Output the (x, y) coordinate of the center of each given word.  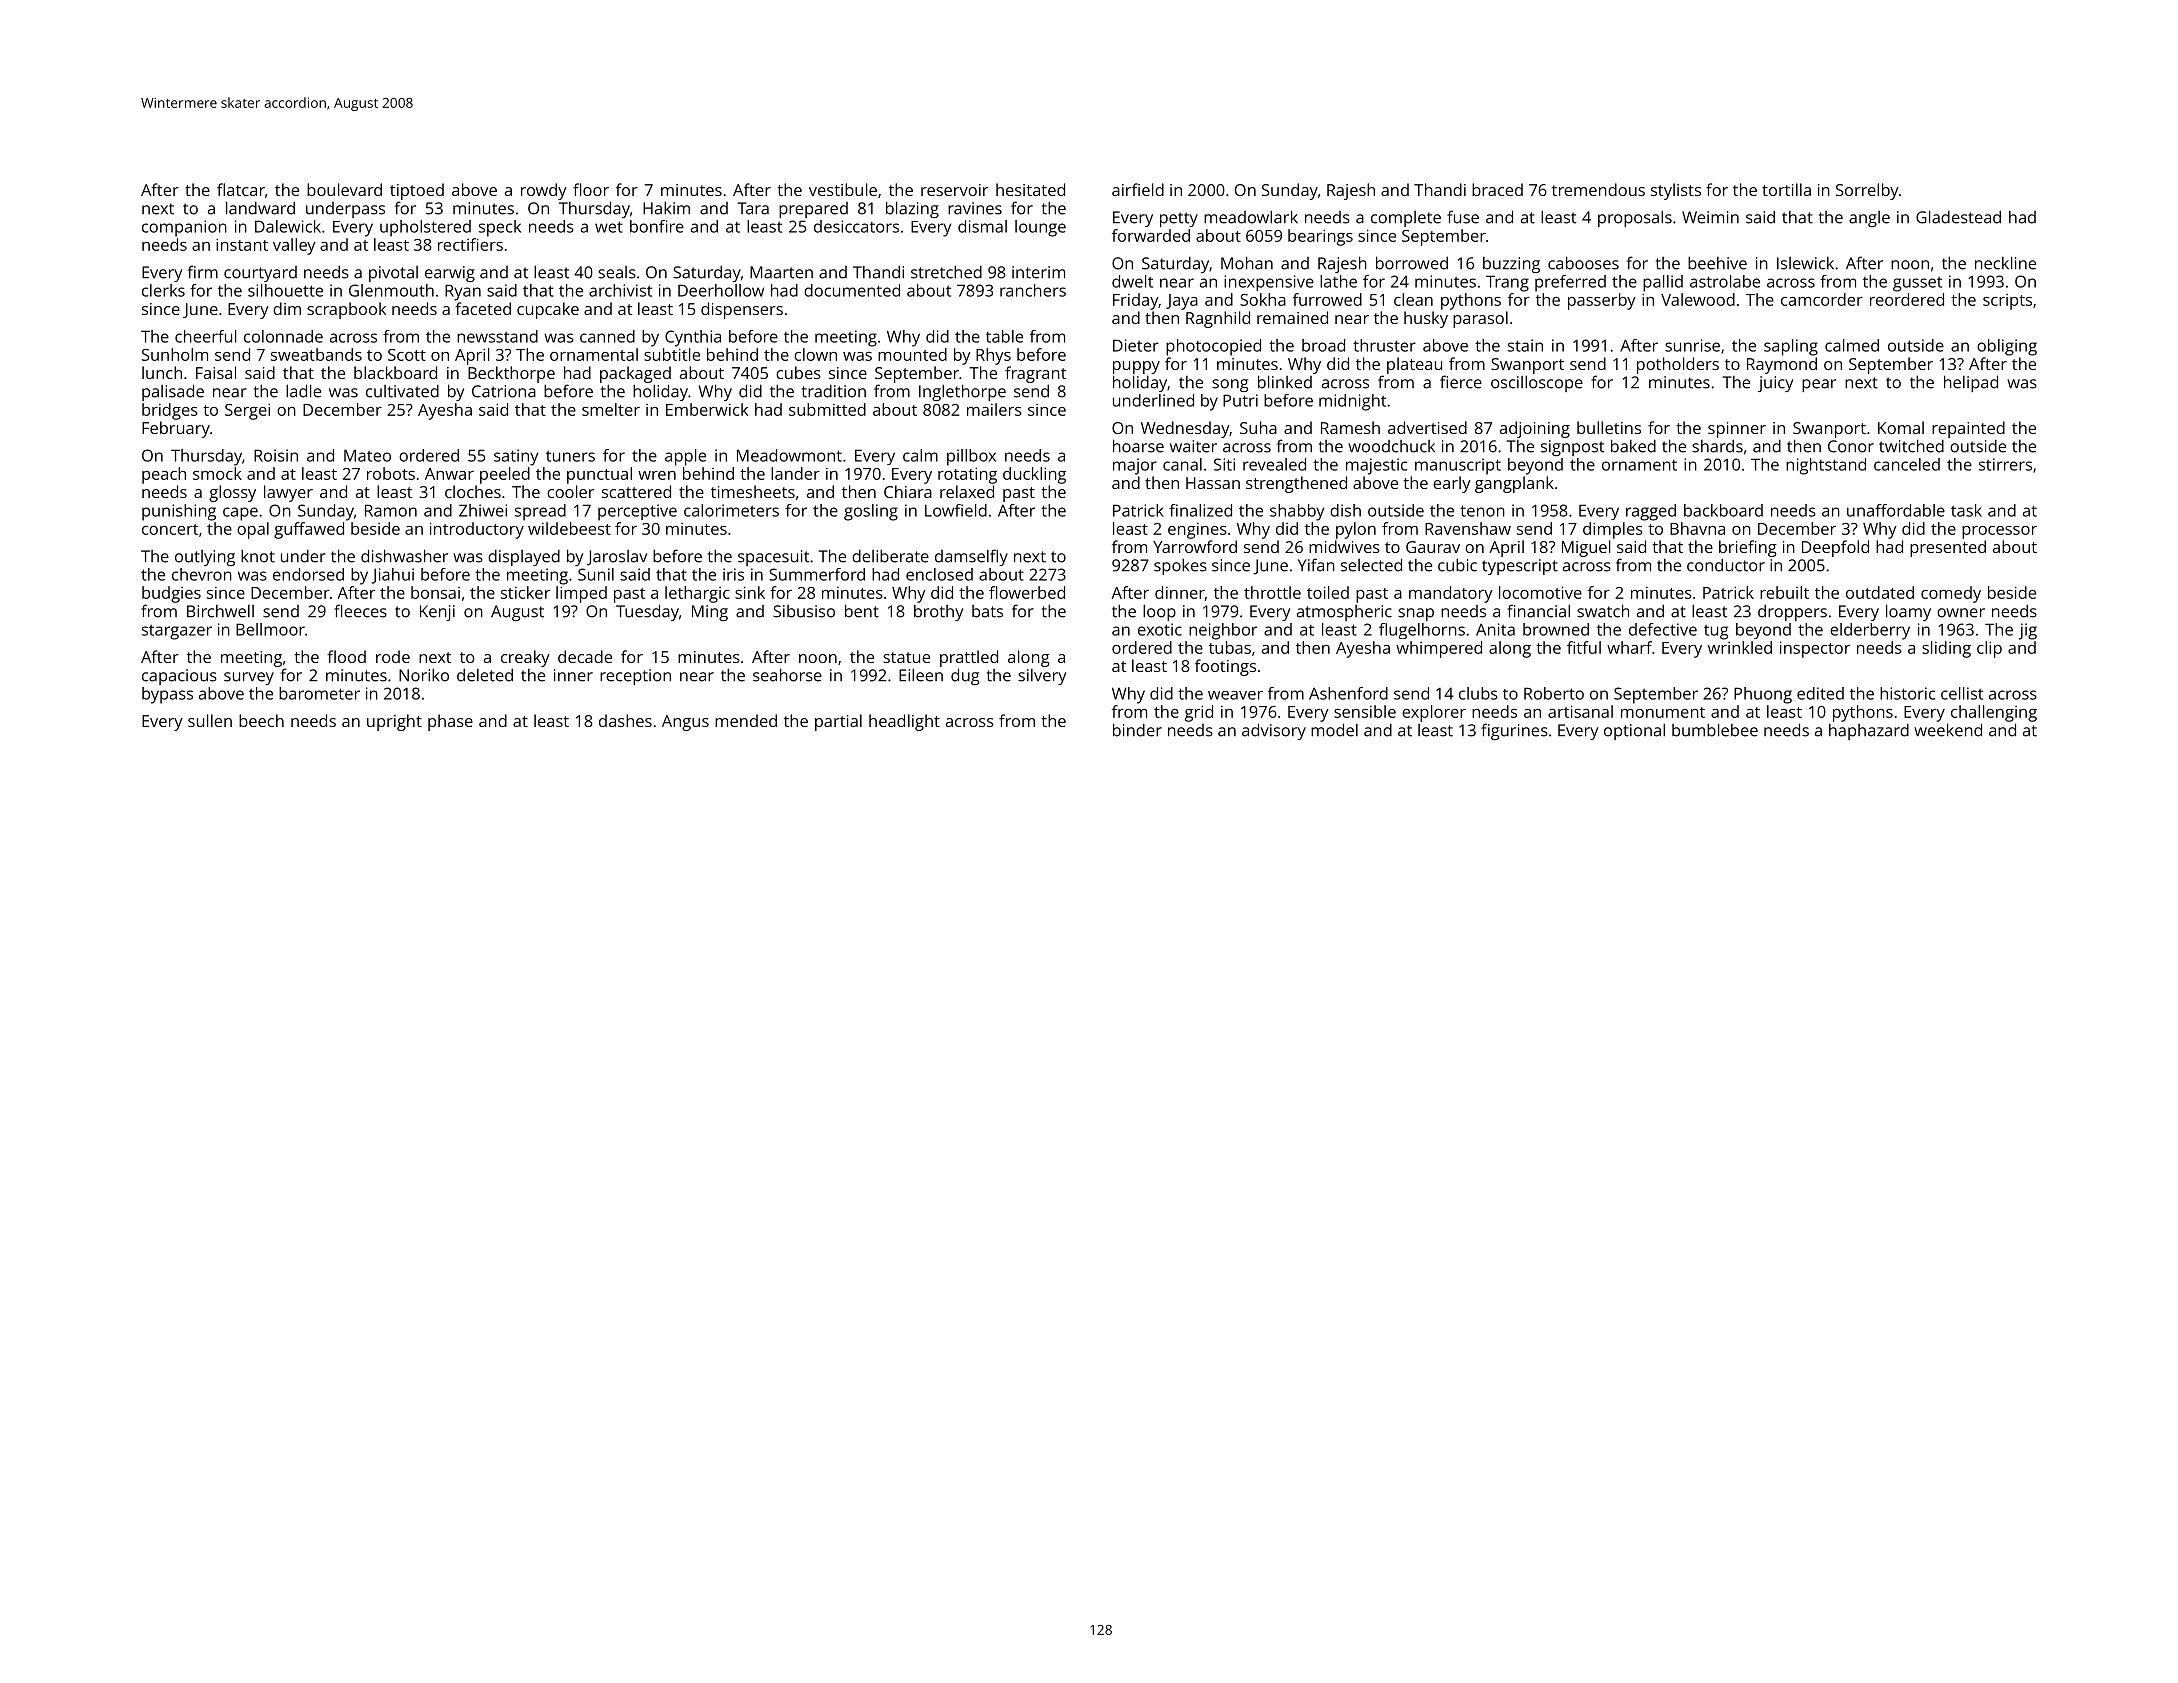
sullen (210, 720)
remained (1292, 317)
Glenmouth (391, 290)
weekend (1948, 730)
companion (184, 228)
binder (1137, 730)
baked (1633, 446)
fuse (1463, 217)
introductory (477, 530)
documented (852, 290)
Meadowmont (789, 455)
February (176, 429)
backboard (1723, 510)
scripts (2007, 302)
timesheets (753, 491)
